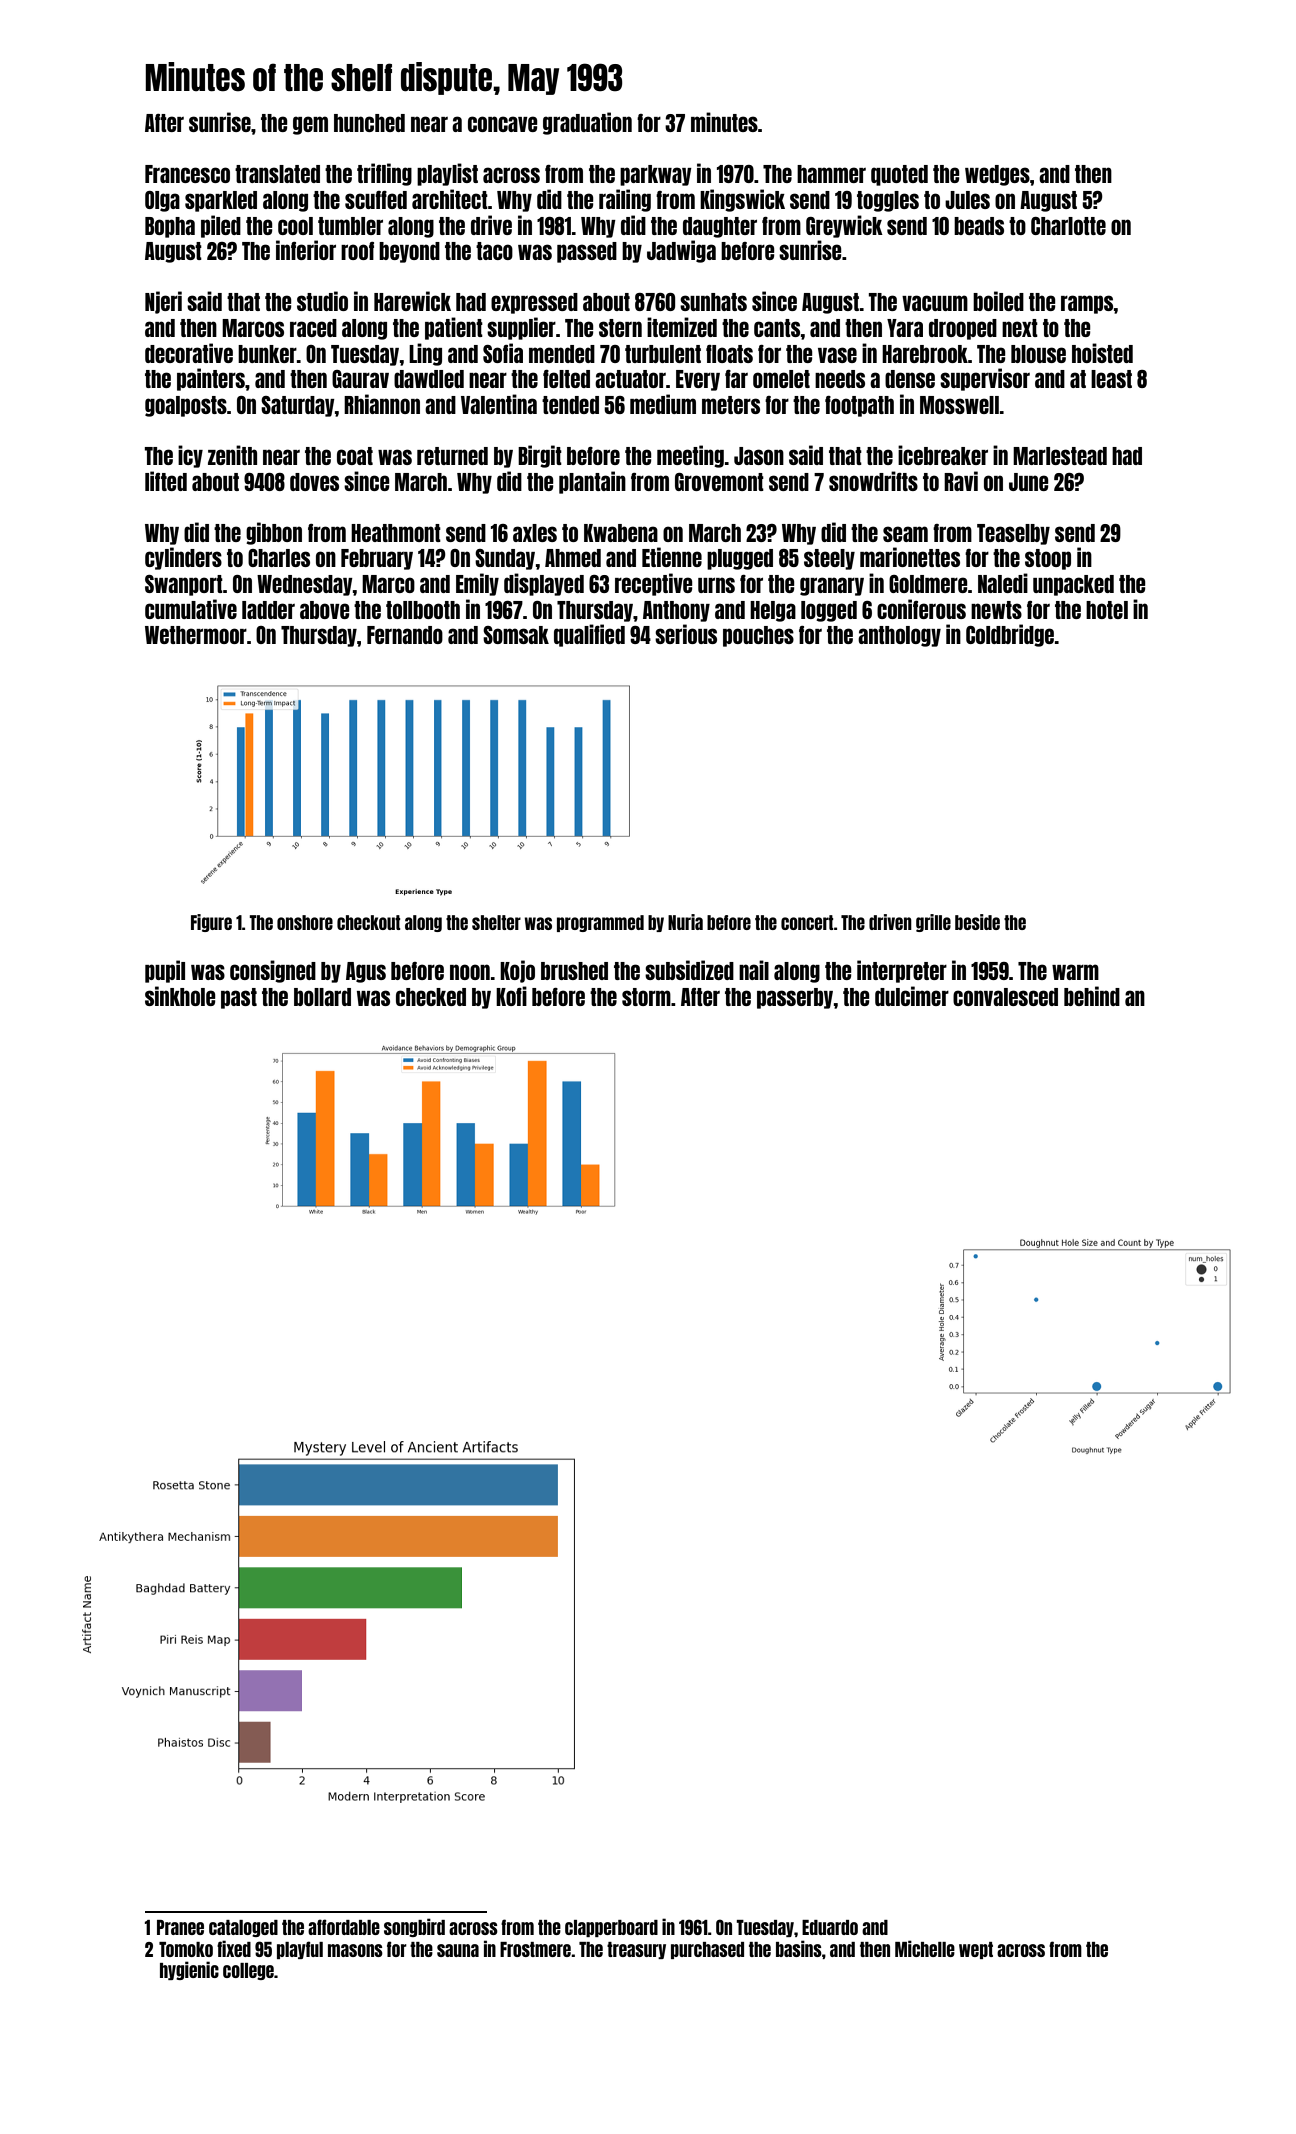 Image resolution: width=1296 pixels, height=2134 pixels. Describe the element at coordinates (344, 1927) in the page. I see `affordable` at that location.
